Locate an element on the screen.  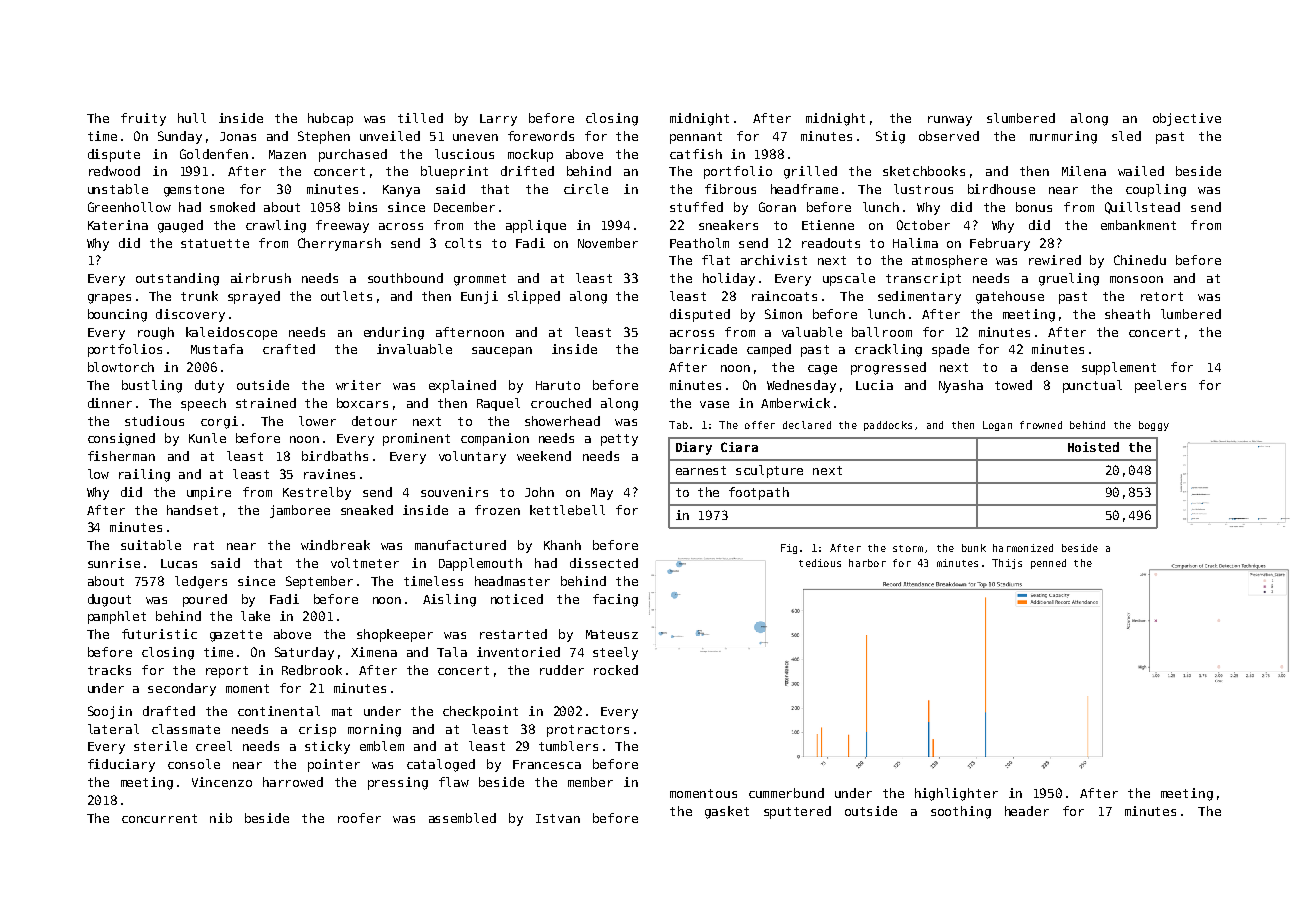
grapes is located at coordinates (109, 299).
